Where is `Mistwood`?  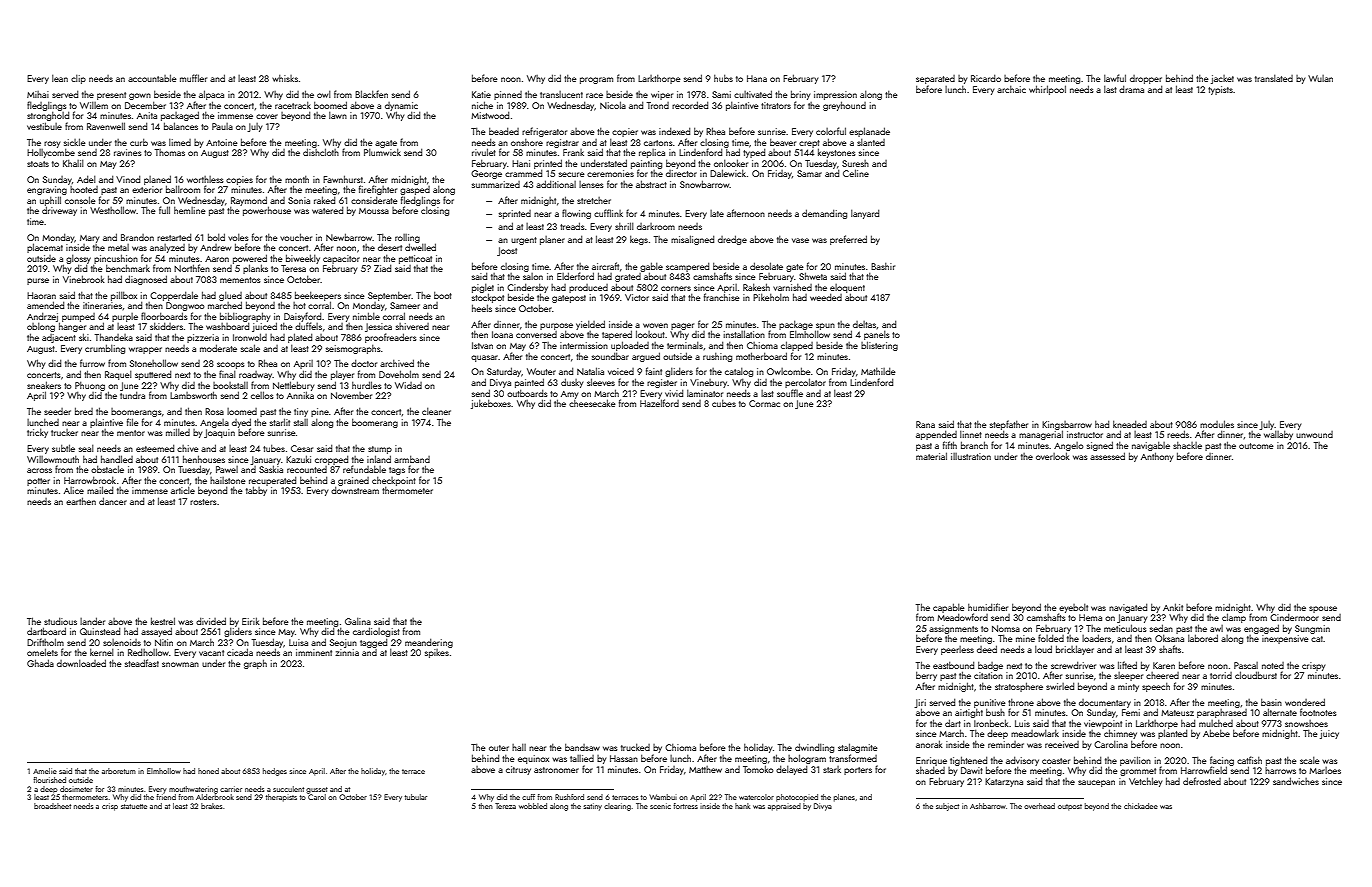 Mistwood is located at coordinates (490, 115).
